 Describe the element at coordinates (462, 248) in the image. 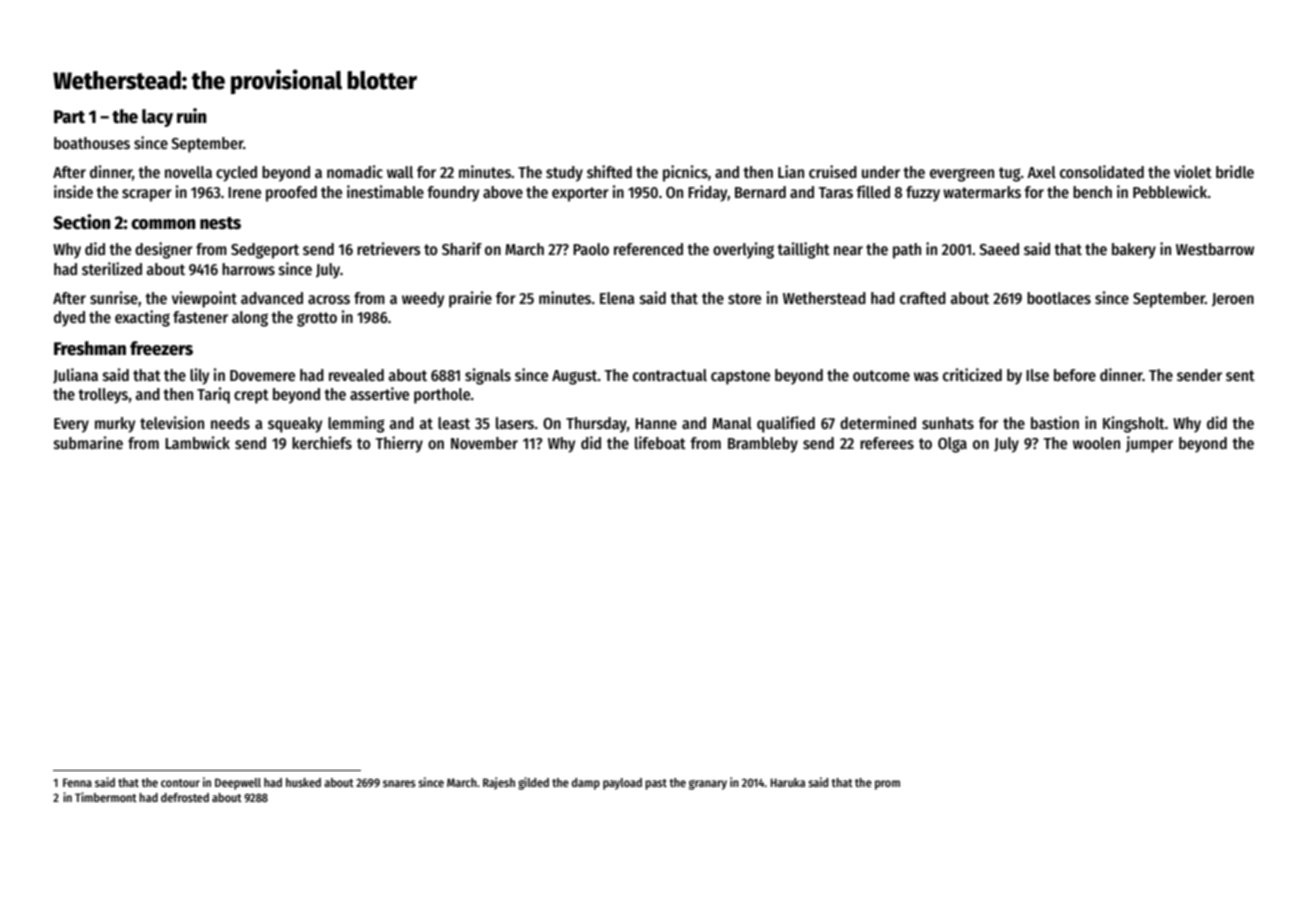

I see `Sharif` at that location.
